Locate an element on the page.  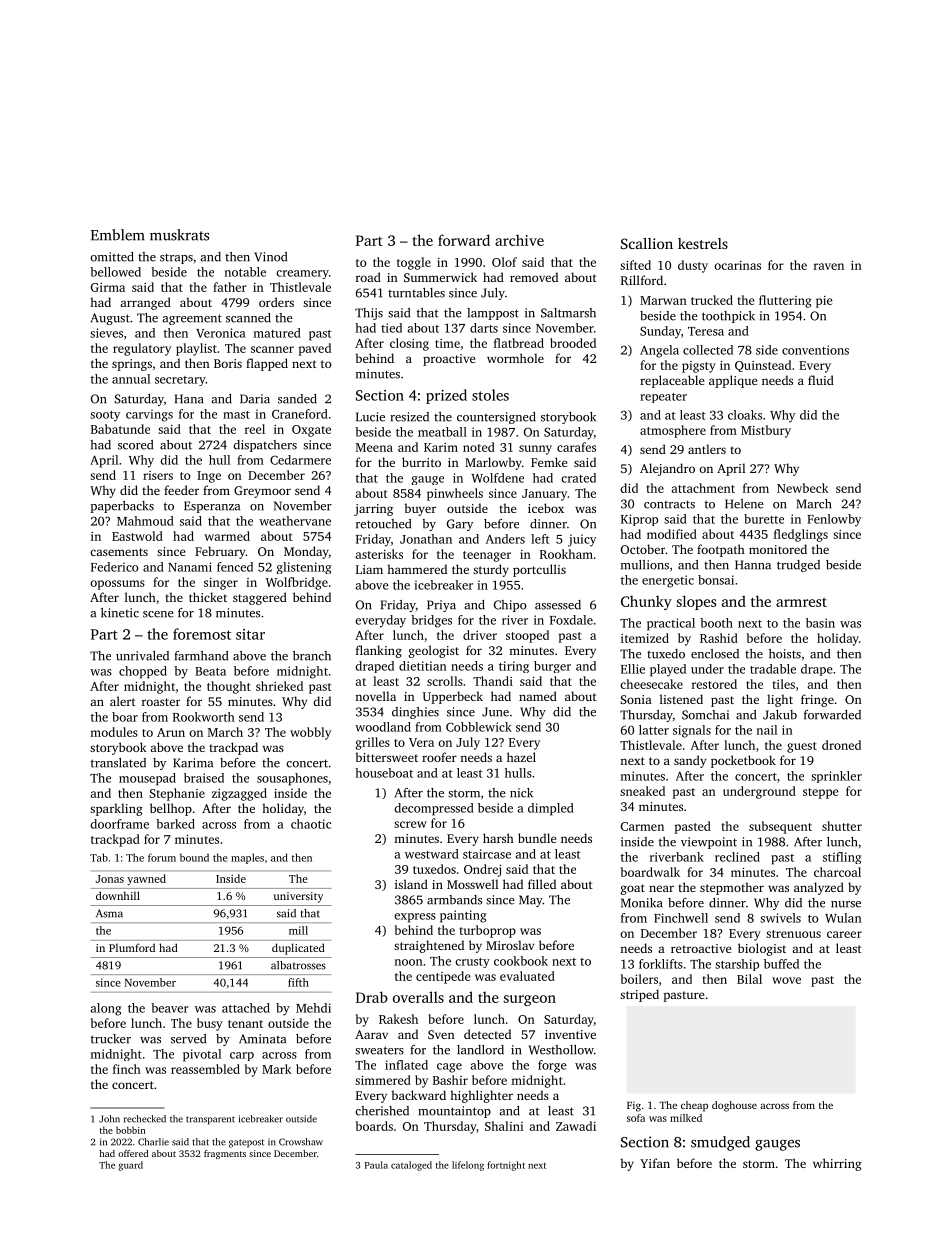
Babatunde is located at coordinates (120, 429).
